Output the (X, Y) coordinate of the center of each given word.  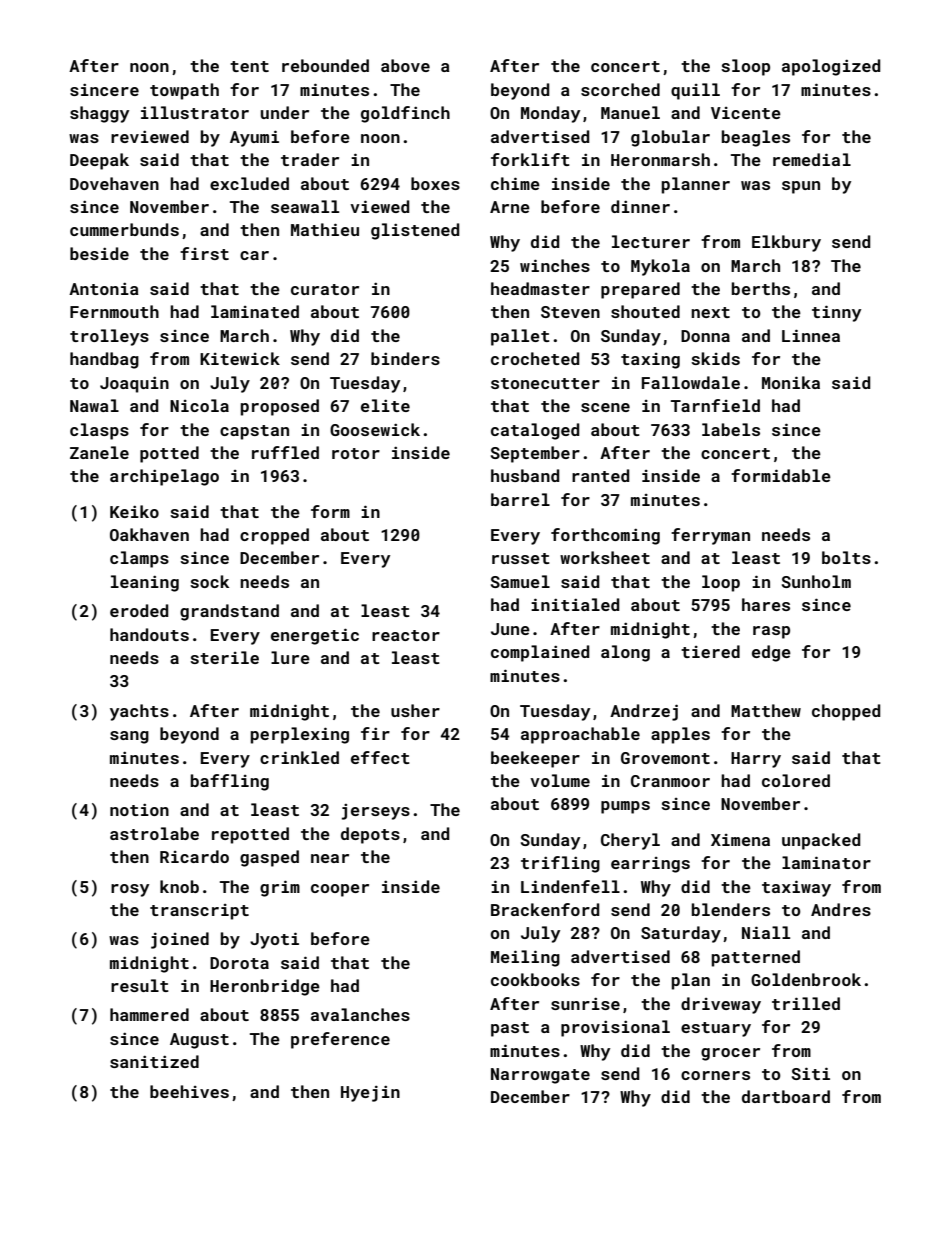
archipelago (164, 477)
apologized (831, 67)
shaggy (99, 114)
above (405, 65)
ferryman (710, 536)
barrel (520, 499)
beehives (189, 1091)
